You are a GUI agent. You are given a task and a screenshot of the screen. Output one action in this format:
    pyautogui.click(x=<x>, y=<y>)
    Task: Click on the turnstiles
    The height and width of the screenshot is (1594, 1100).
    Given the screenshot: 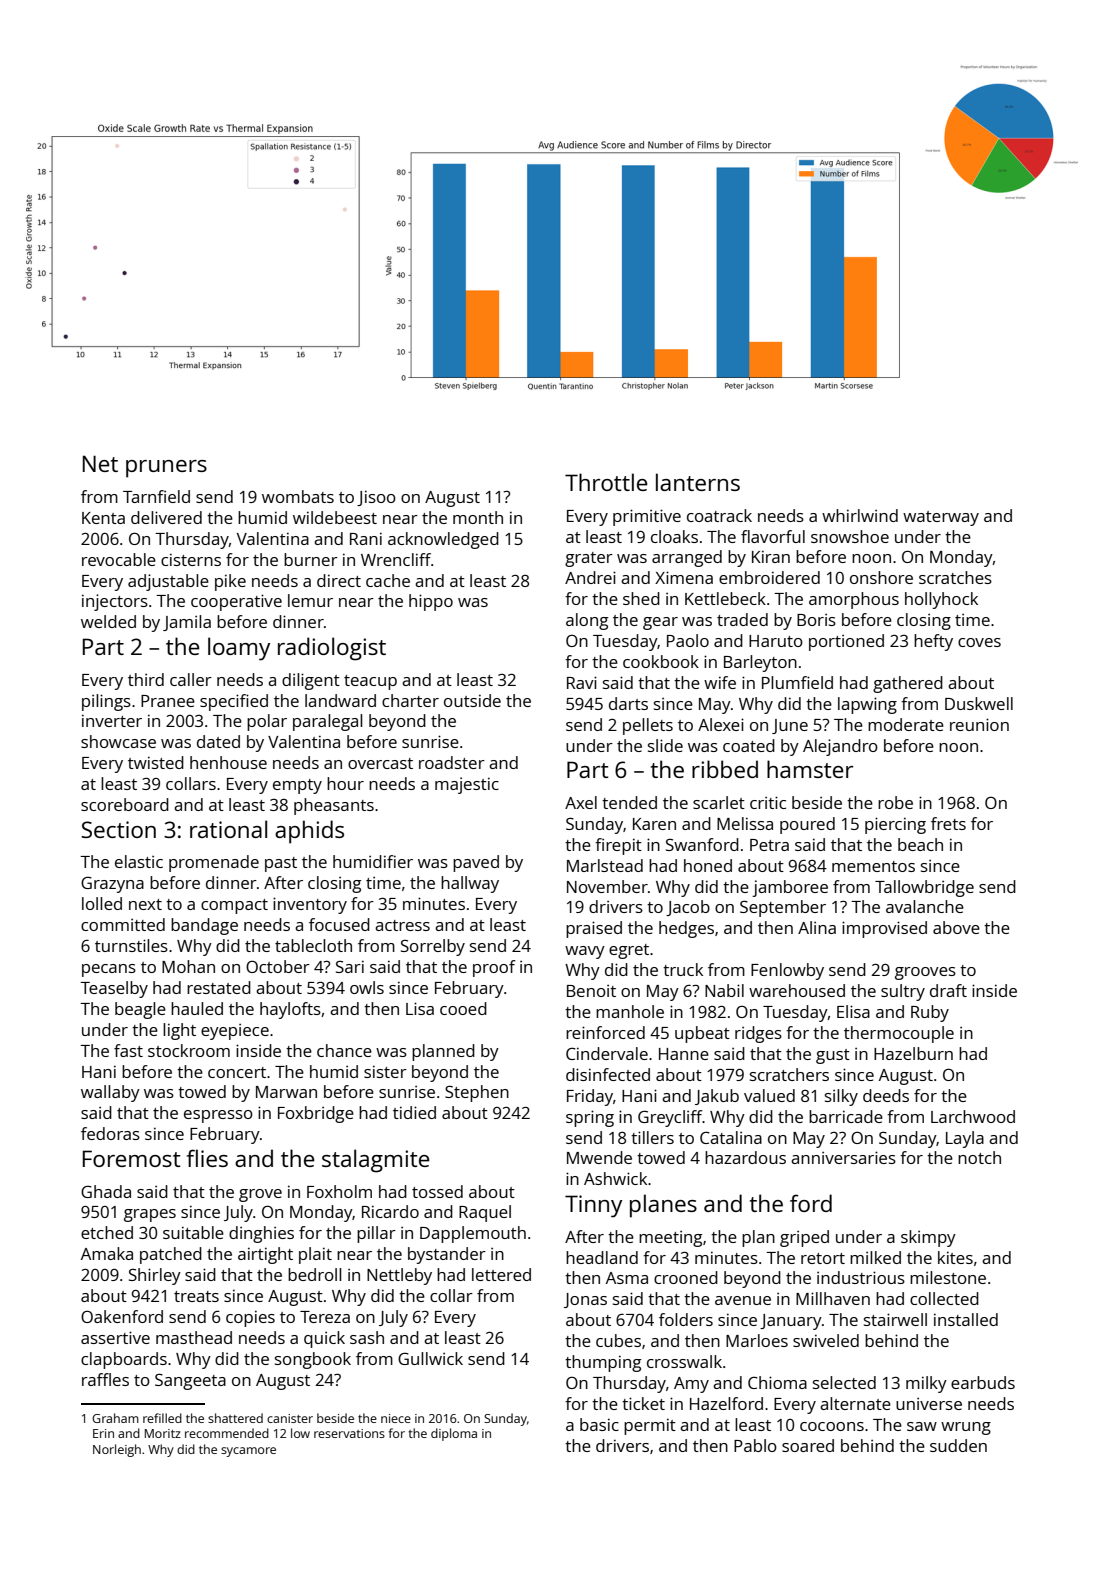 What is the action you would take?
    pyautogui.click(x=131, y=945)
